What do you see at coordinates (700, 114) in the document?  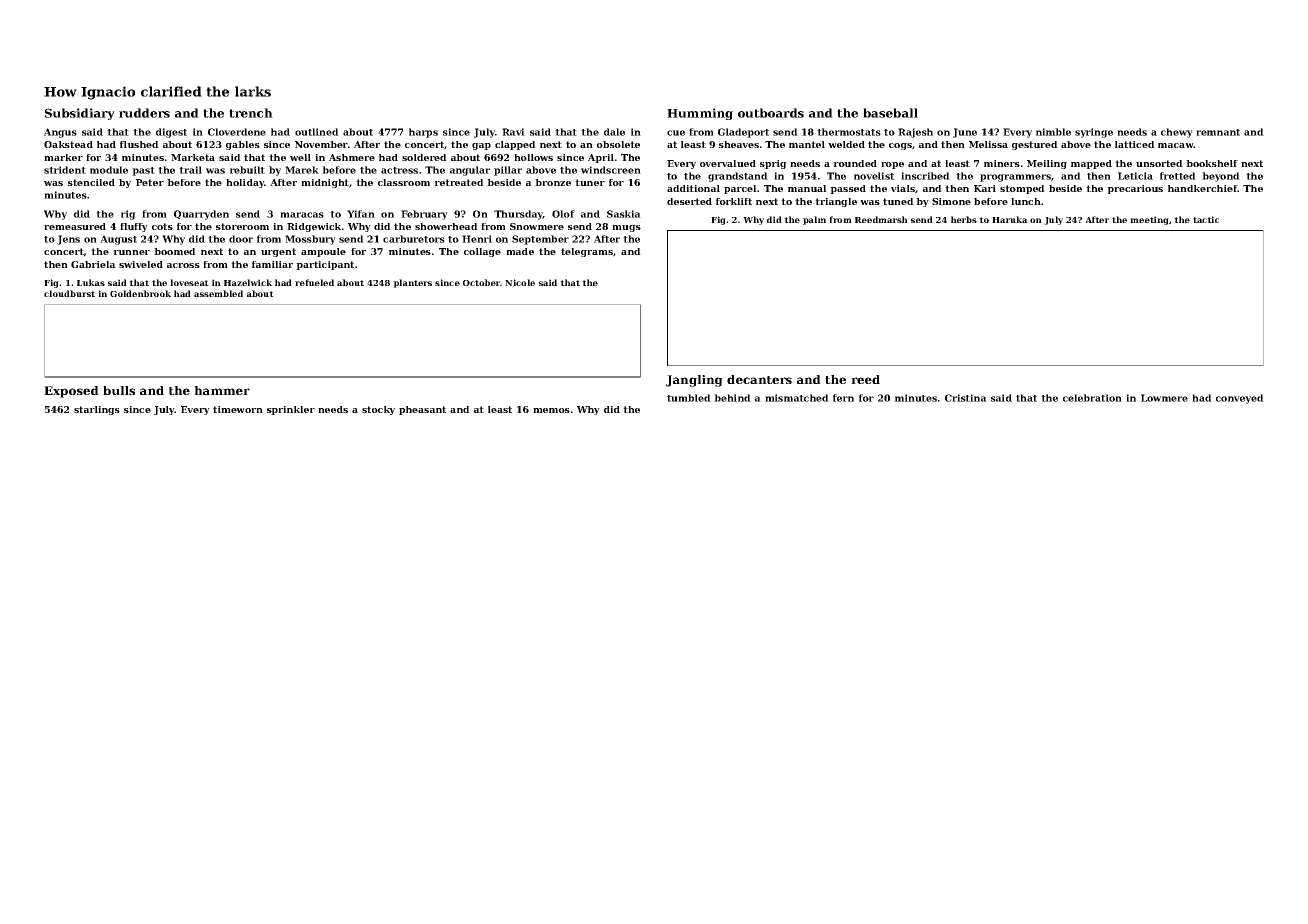 I see `Humming` at bounding box center [700, 114].
